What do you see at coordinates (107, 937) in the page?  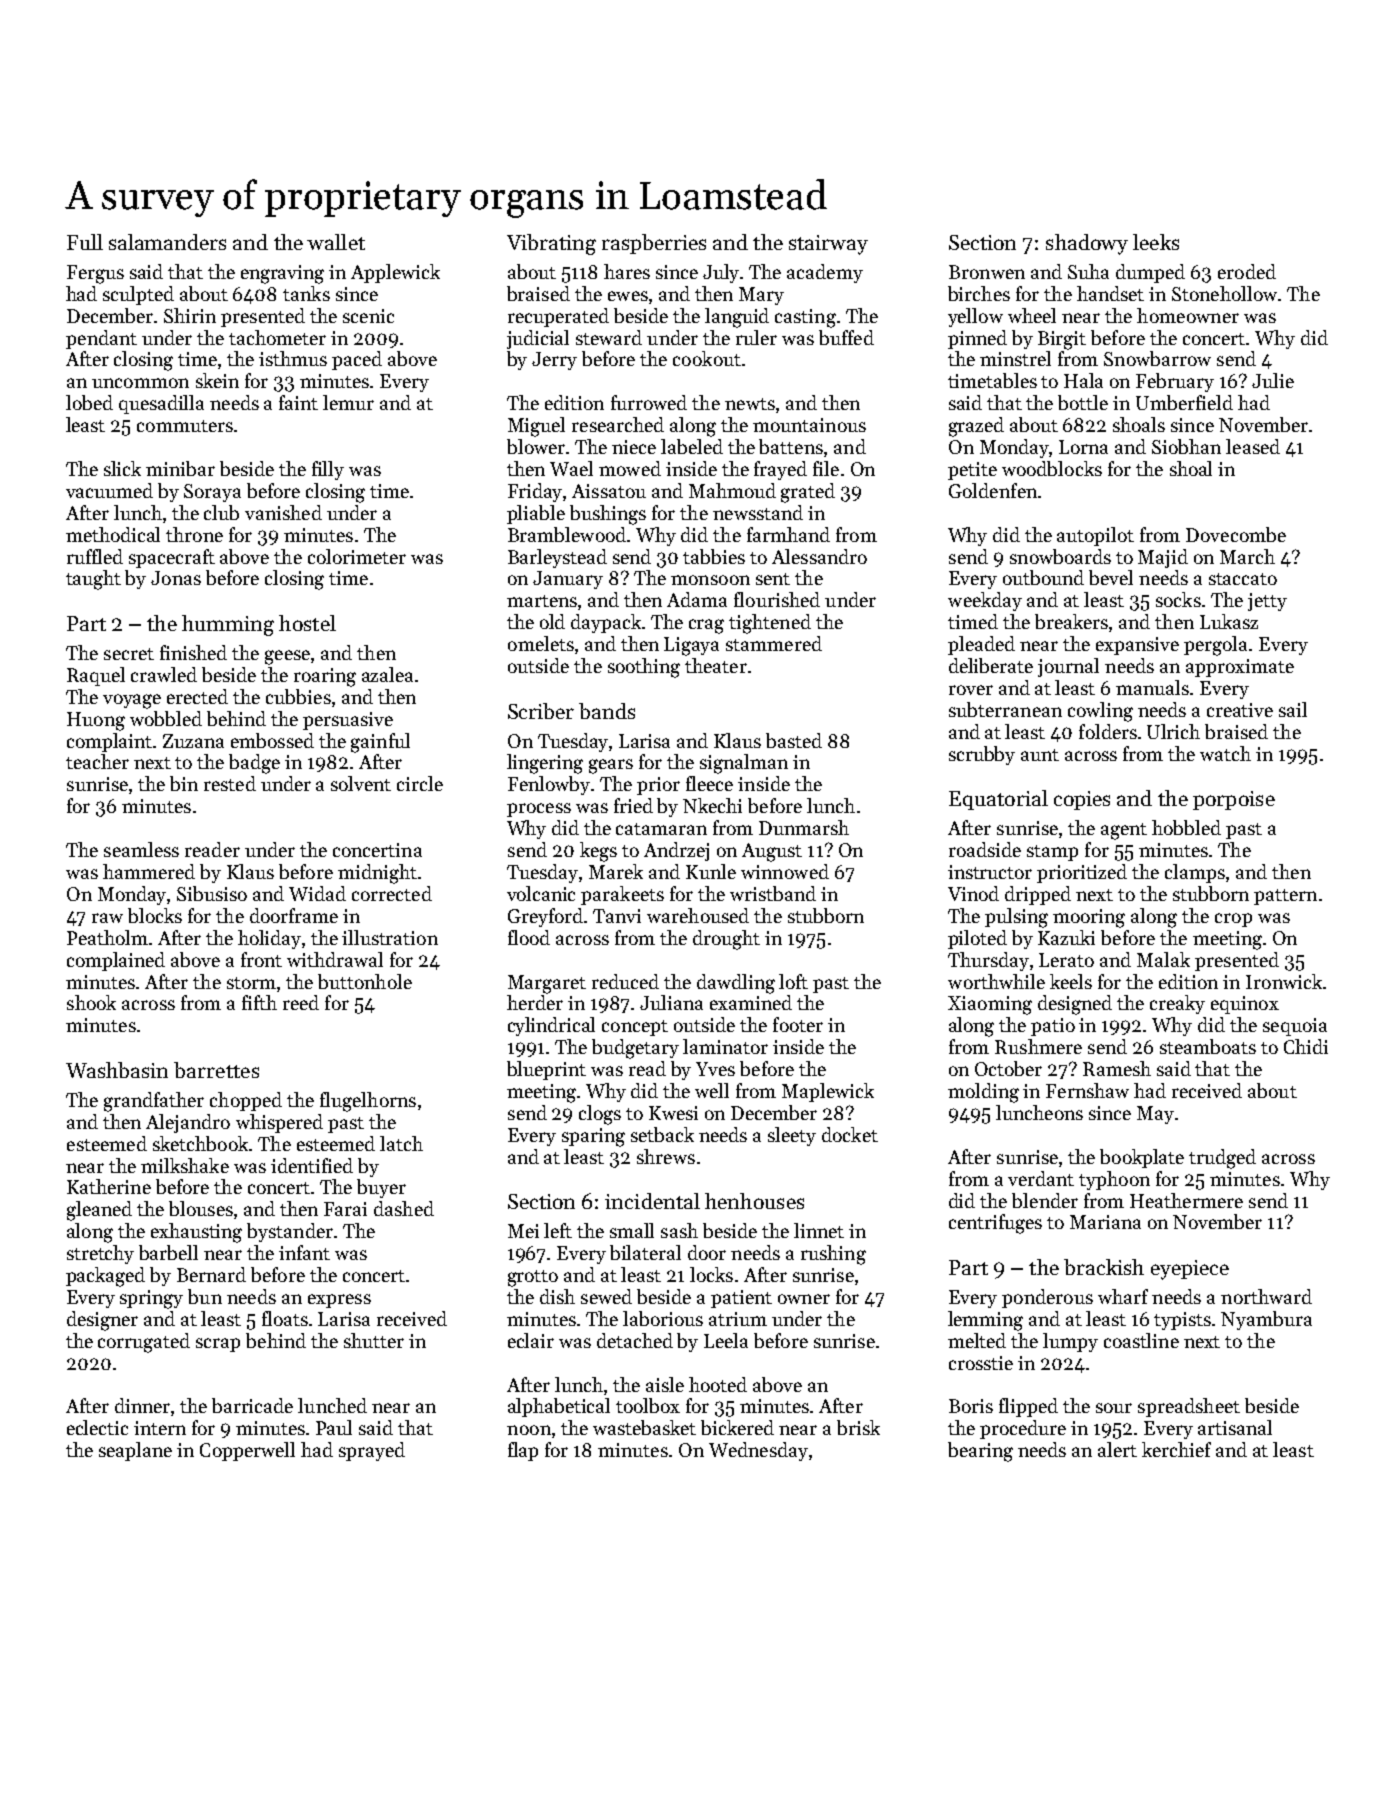 I see `Peatholm` at bounding box center [107, 937].
